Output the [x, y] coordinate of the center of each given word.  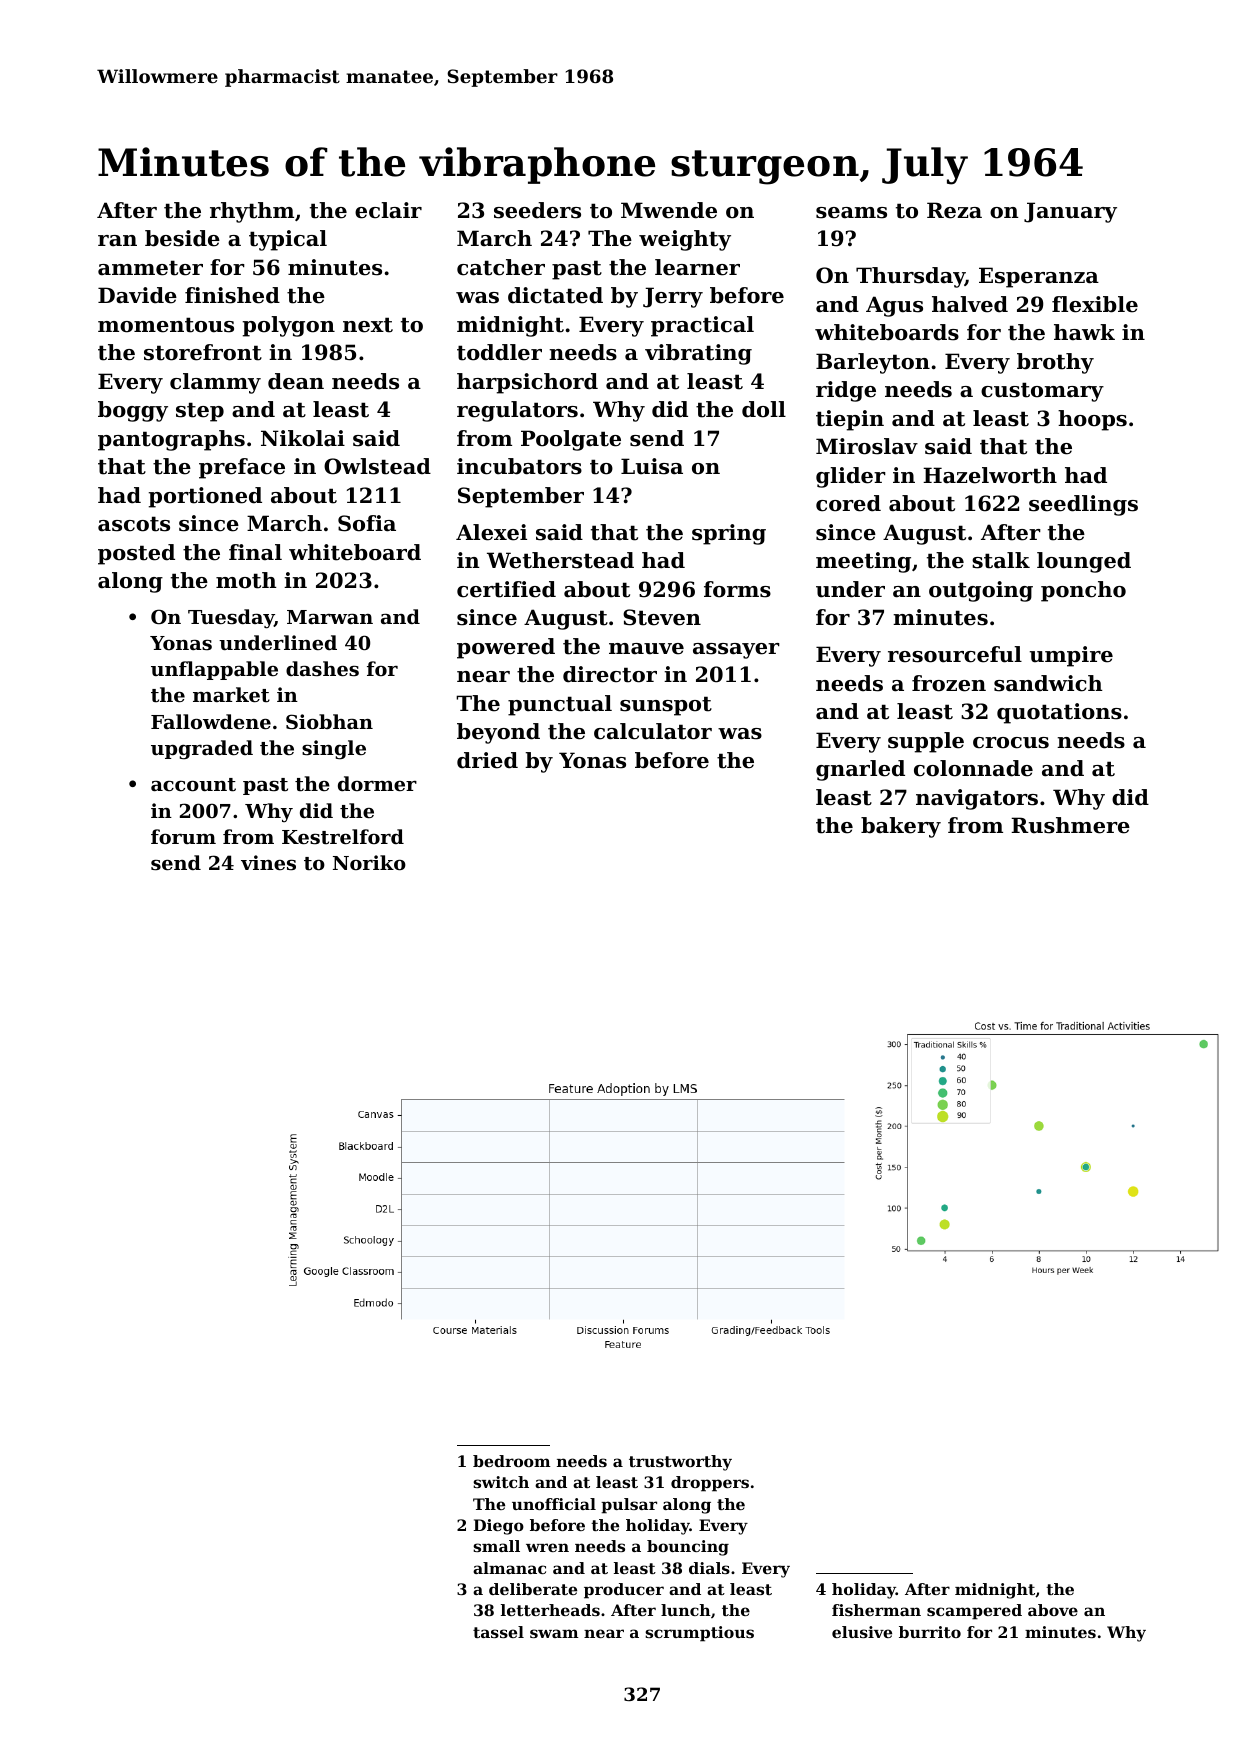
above [1053, 1610]
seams [851, 213]
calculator [653, 731]
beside [182, 238]
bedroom [511, 1461]
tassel [498, 1632]
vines [268, 862]
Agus [894, 306]
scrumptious [699, 1634]
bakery [901, 827]
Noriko [369, 862]
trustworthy [680, 1463]
